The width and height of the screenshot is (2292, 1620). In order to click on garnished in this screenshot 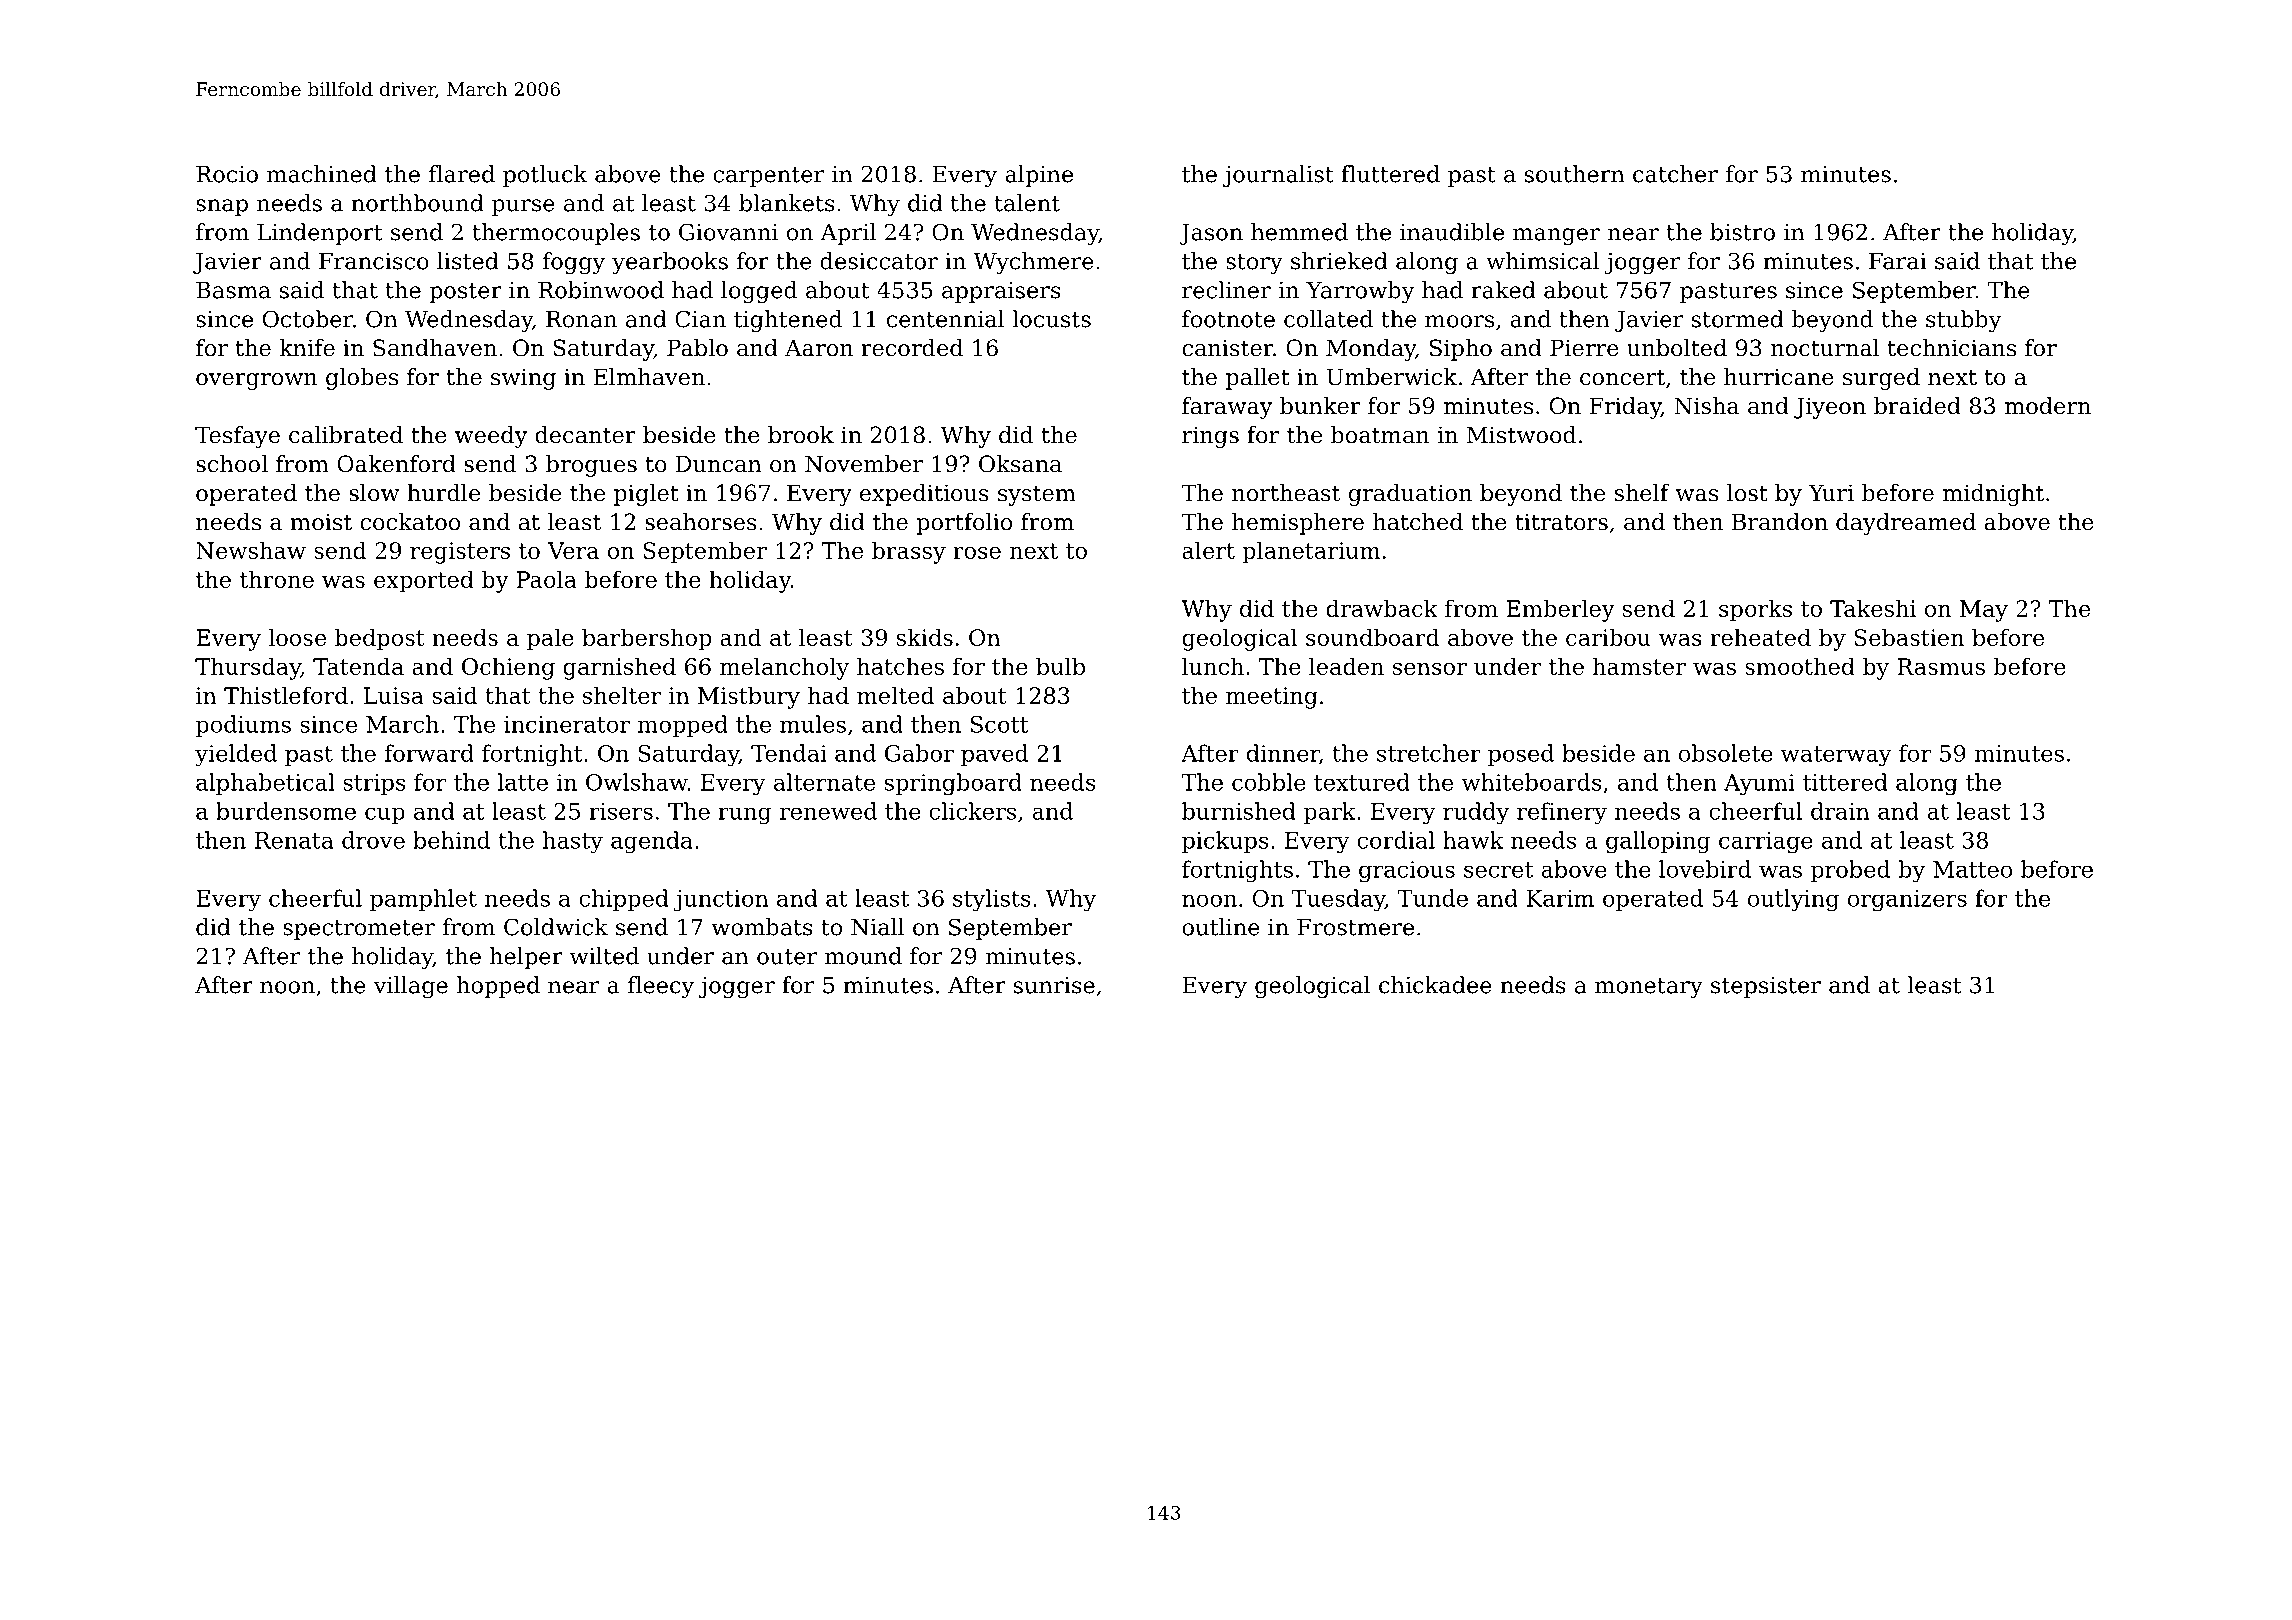, I will do `click(619, 668)`.
